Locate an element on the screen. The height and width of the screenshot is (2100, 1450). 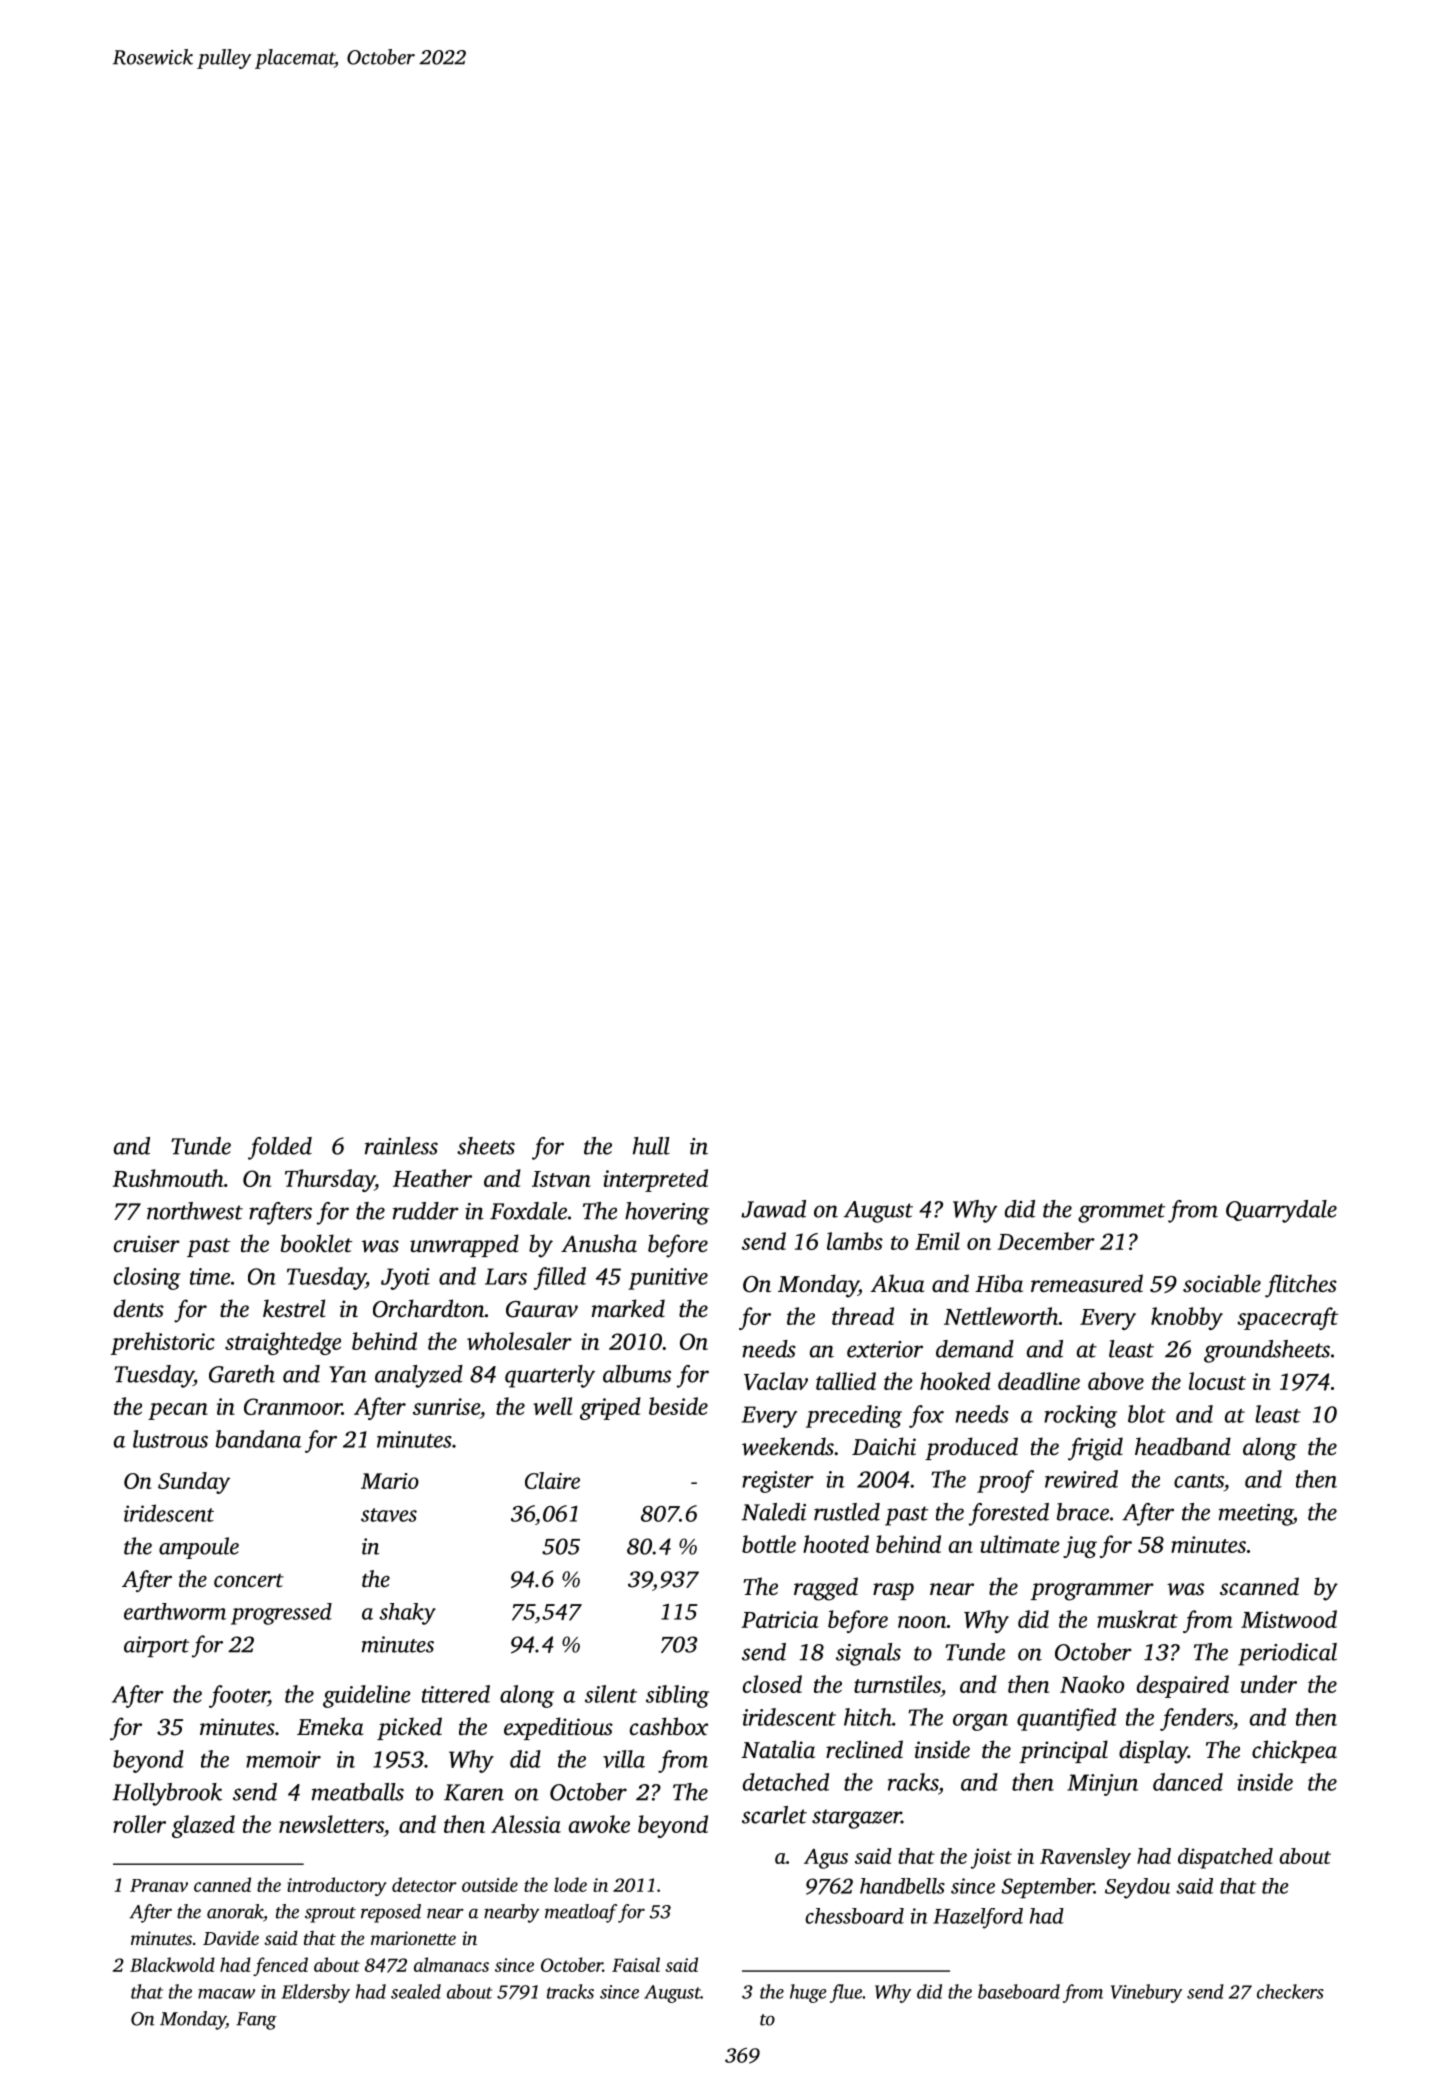
earthworm is located at coordinates (175, 1611).
